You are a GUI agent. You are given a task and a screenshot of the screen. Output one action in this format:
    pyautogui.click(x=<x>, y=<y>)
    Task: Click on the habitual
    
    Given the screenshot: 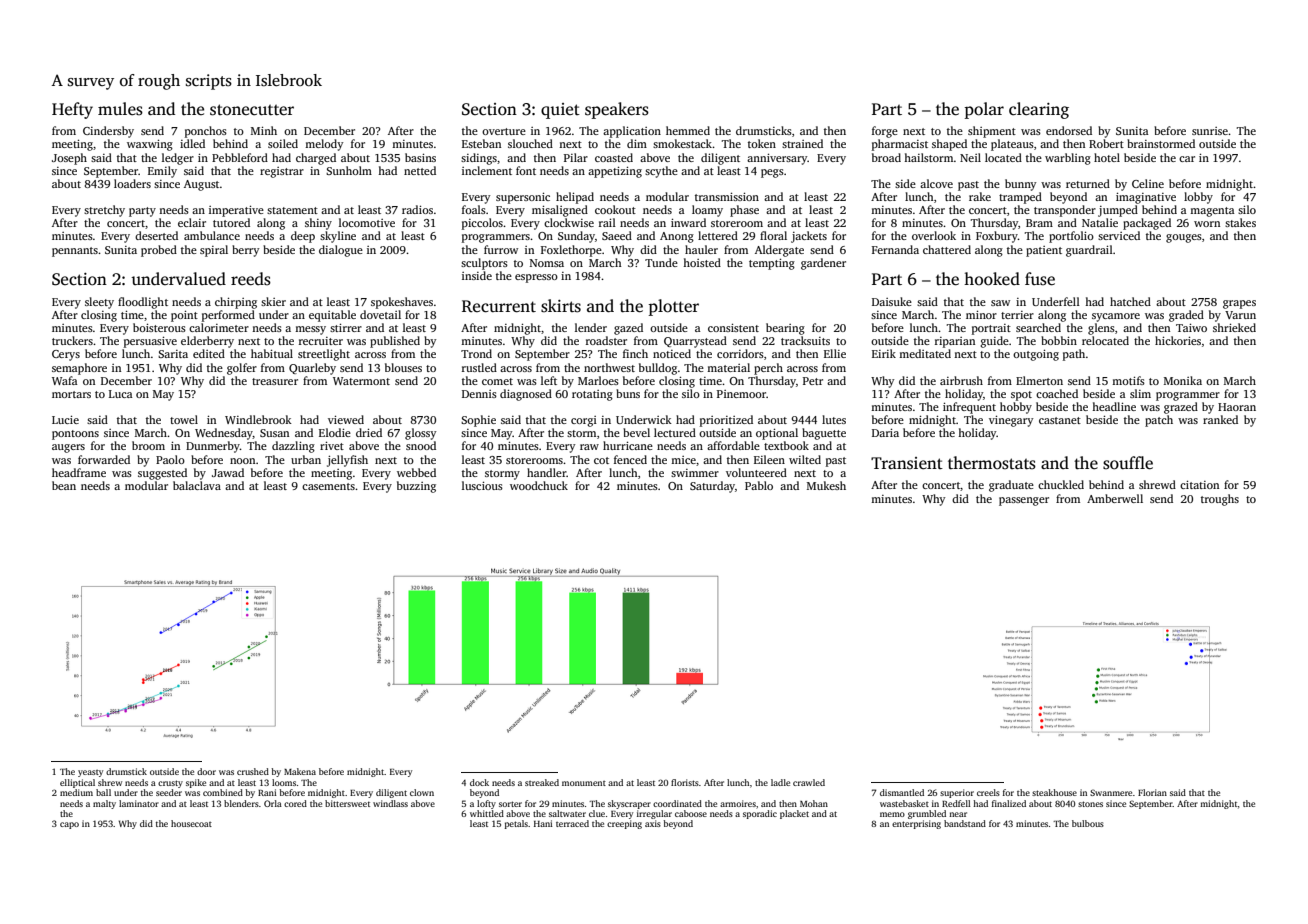 What is the action you would take?
    pyautogui.click(x=272, y=353)
